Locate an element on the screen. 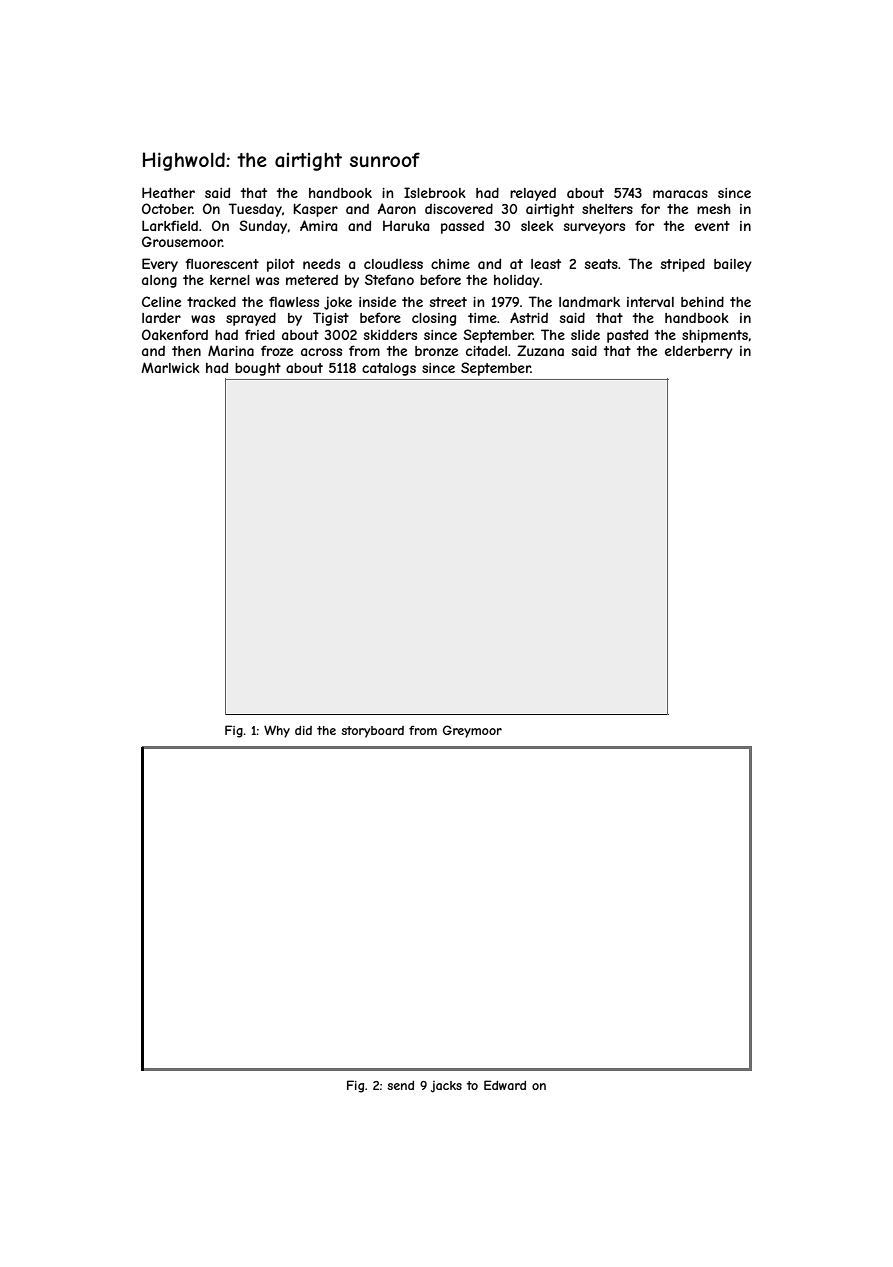 The image size is (893, 1267). shipments is located at coordinates (715, 336).
